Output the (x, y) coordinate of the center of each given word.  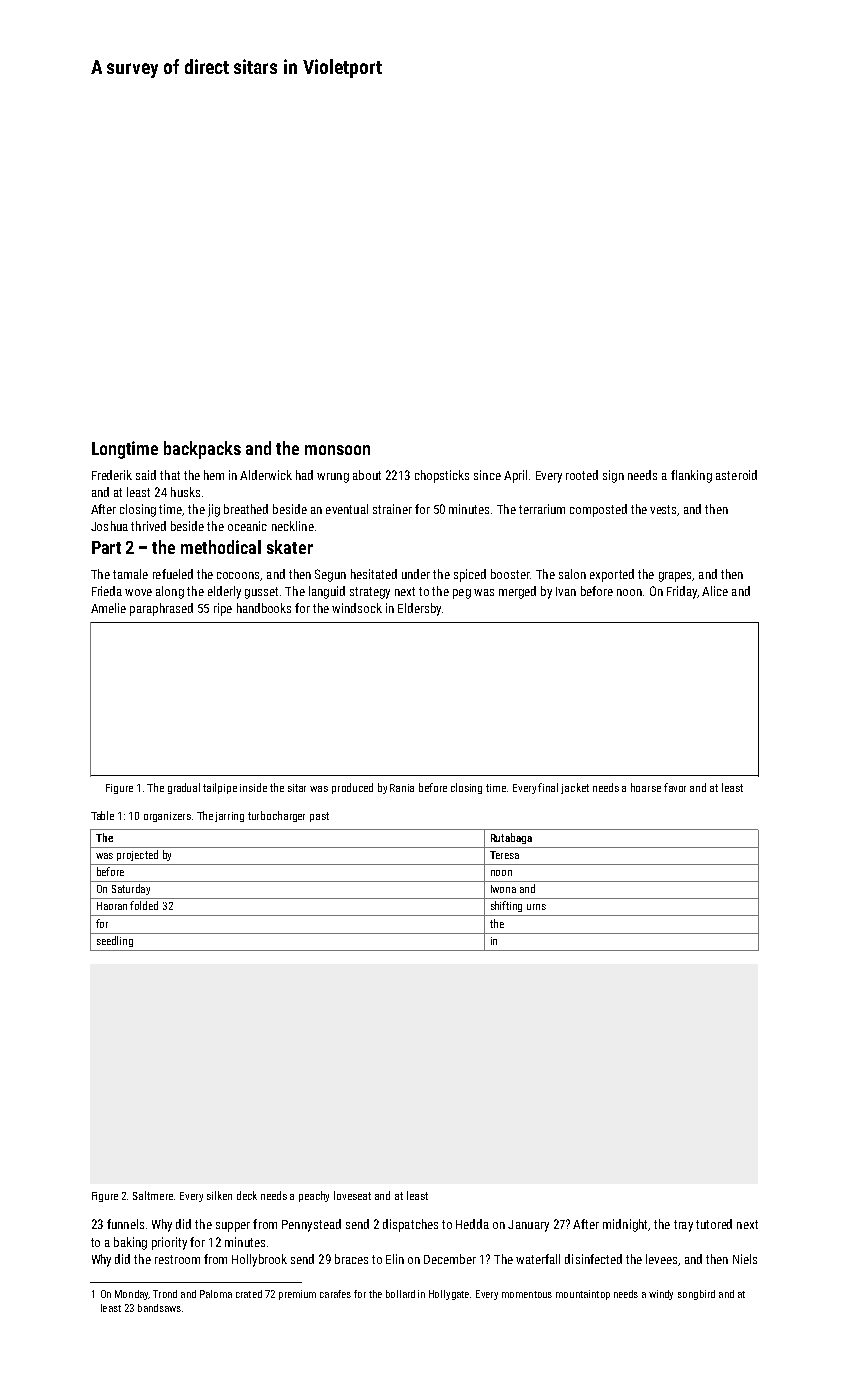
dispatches (410, 1225)
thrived (148, 526)
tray (683, 1226)
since (487, 475)
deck (247, 1195)
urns (536, 907)
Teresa (504, 855)
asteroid (736, 475)
